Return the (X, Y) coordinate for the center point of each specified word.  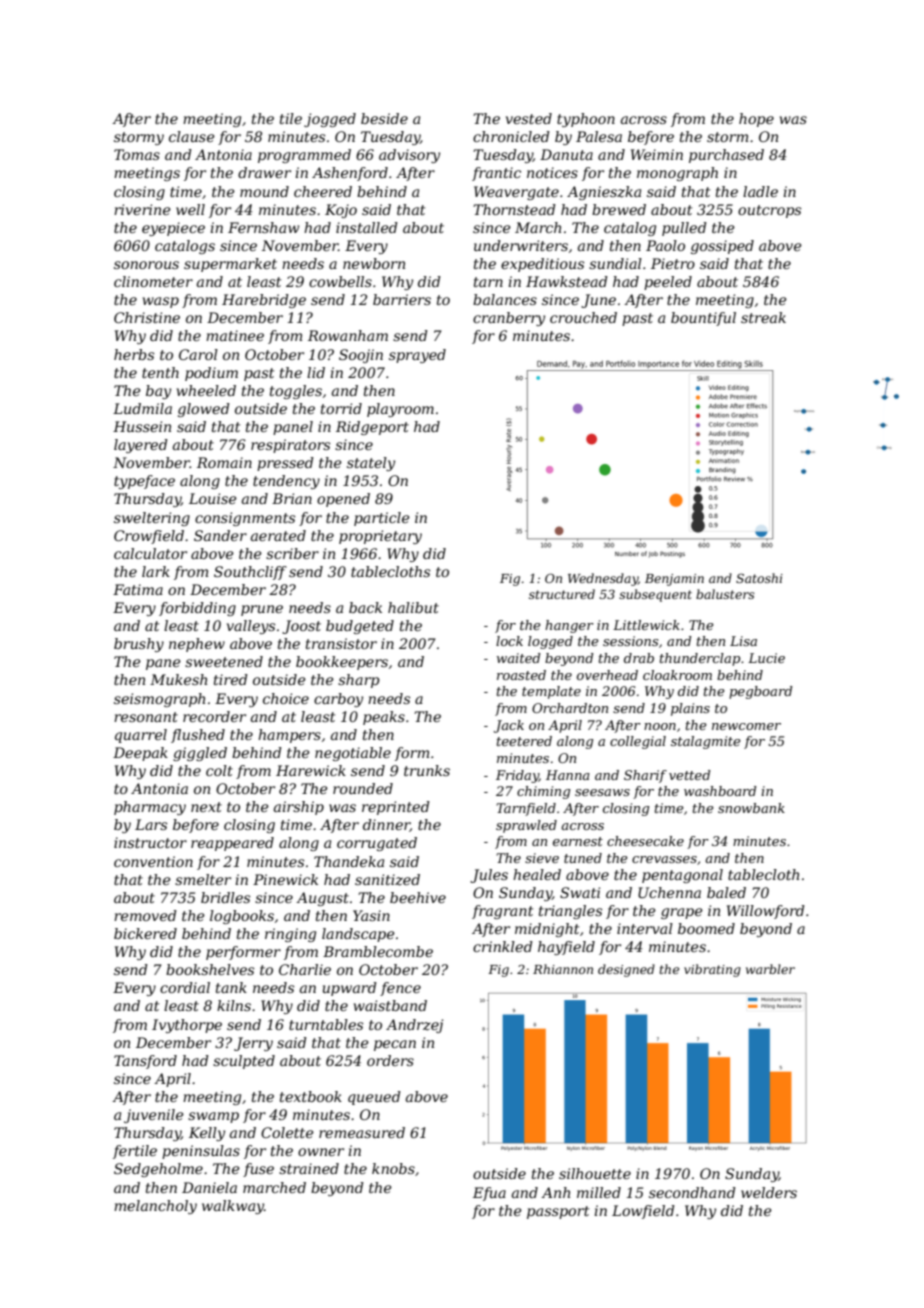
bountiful (703, 319)
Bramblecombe (378, 951)
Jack (509, 726)
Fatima (138, 589)
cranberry (509, 319)
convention (153, 861)
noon (660, 726)
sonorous (146, 265)
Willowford (766, 912)
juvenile (154, 1116)
